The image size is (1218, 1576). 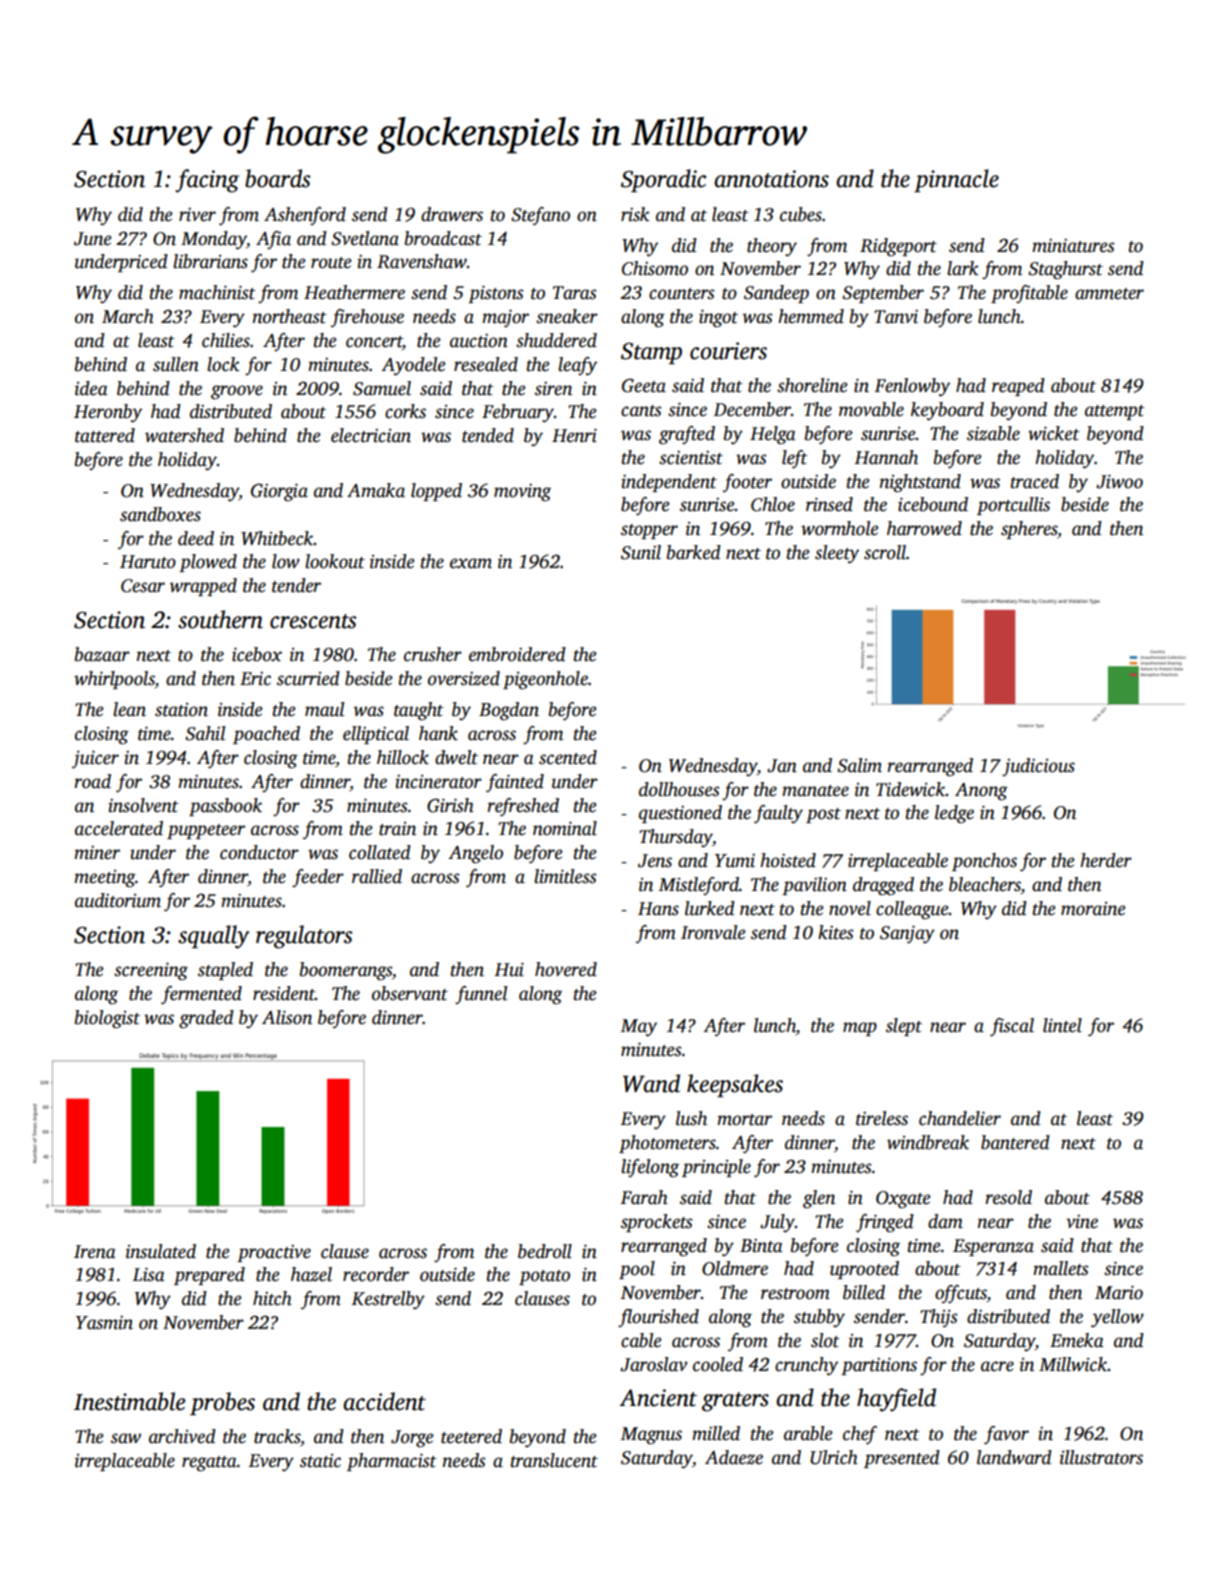 What do you see at coordinates (452, 214) in the screenshot?
I see `drawers` at bounding box center [452, 214].
